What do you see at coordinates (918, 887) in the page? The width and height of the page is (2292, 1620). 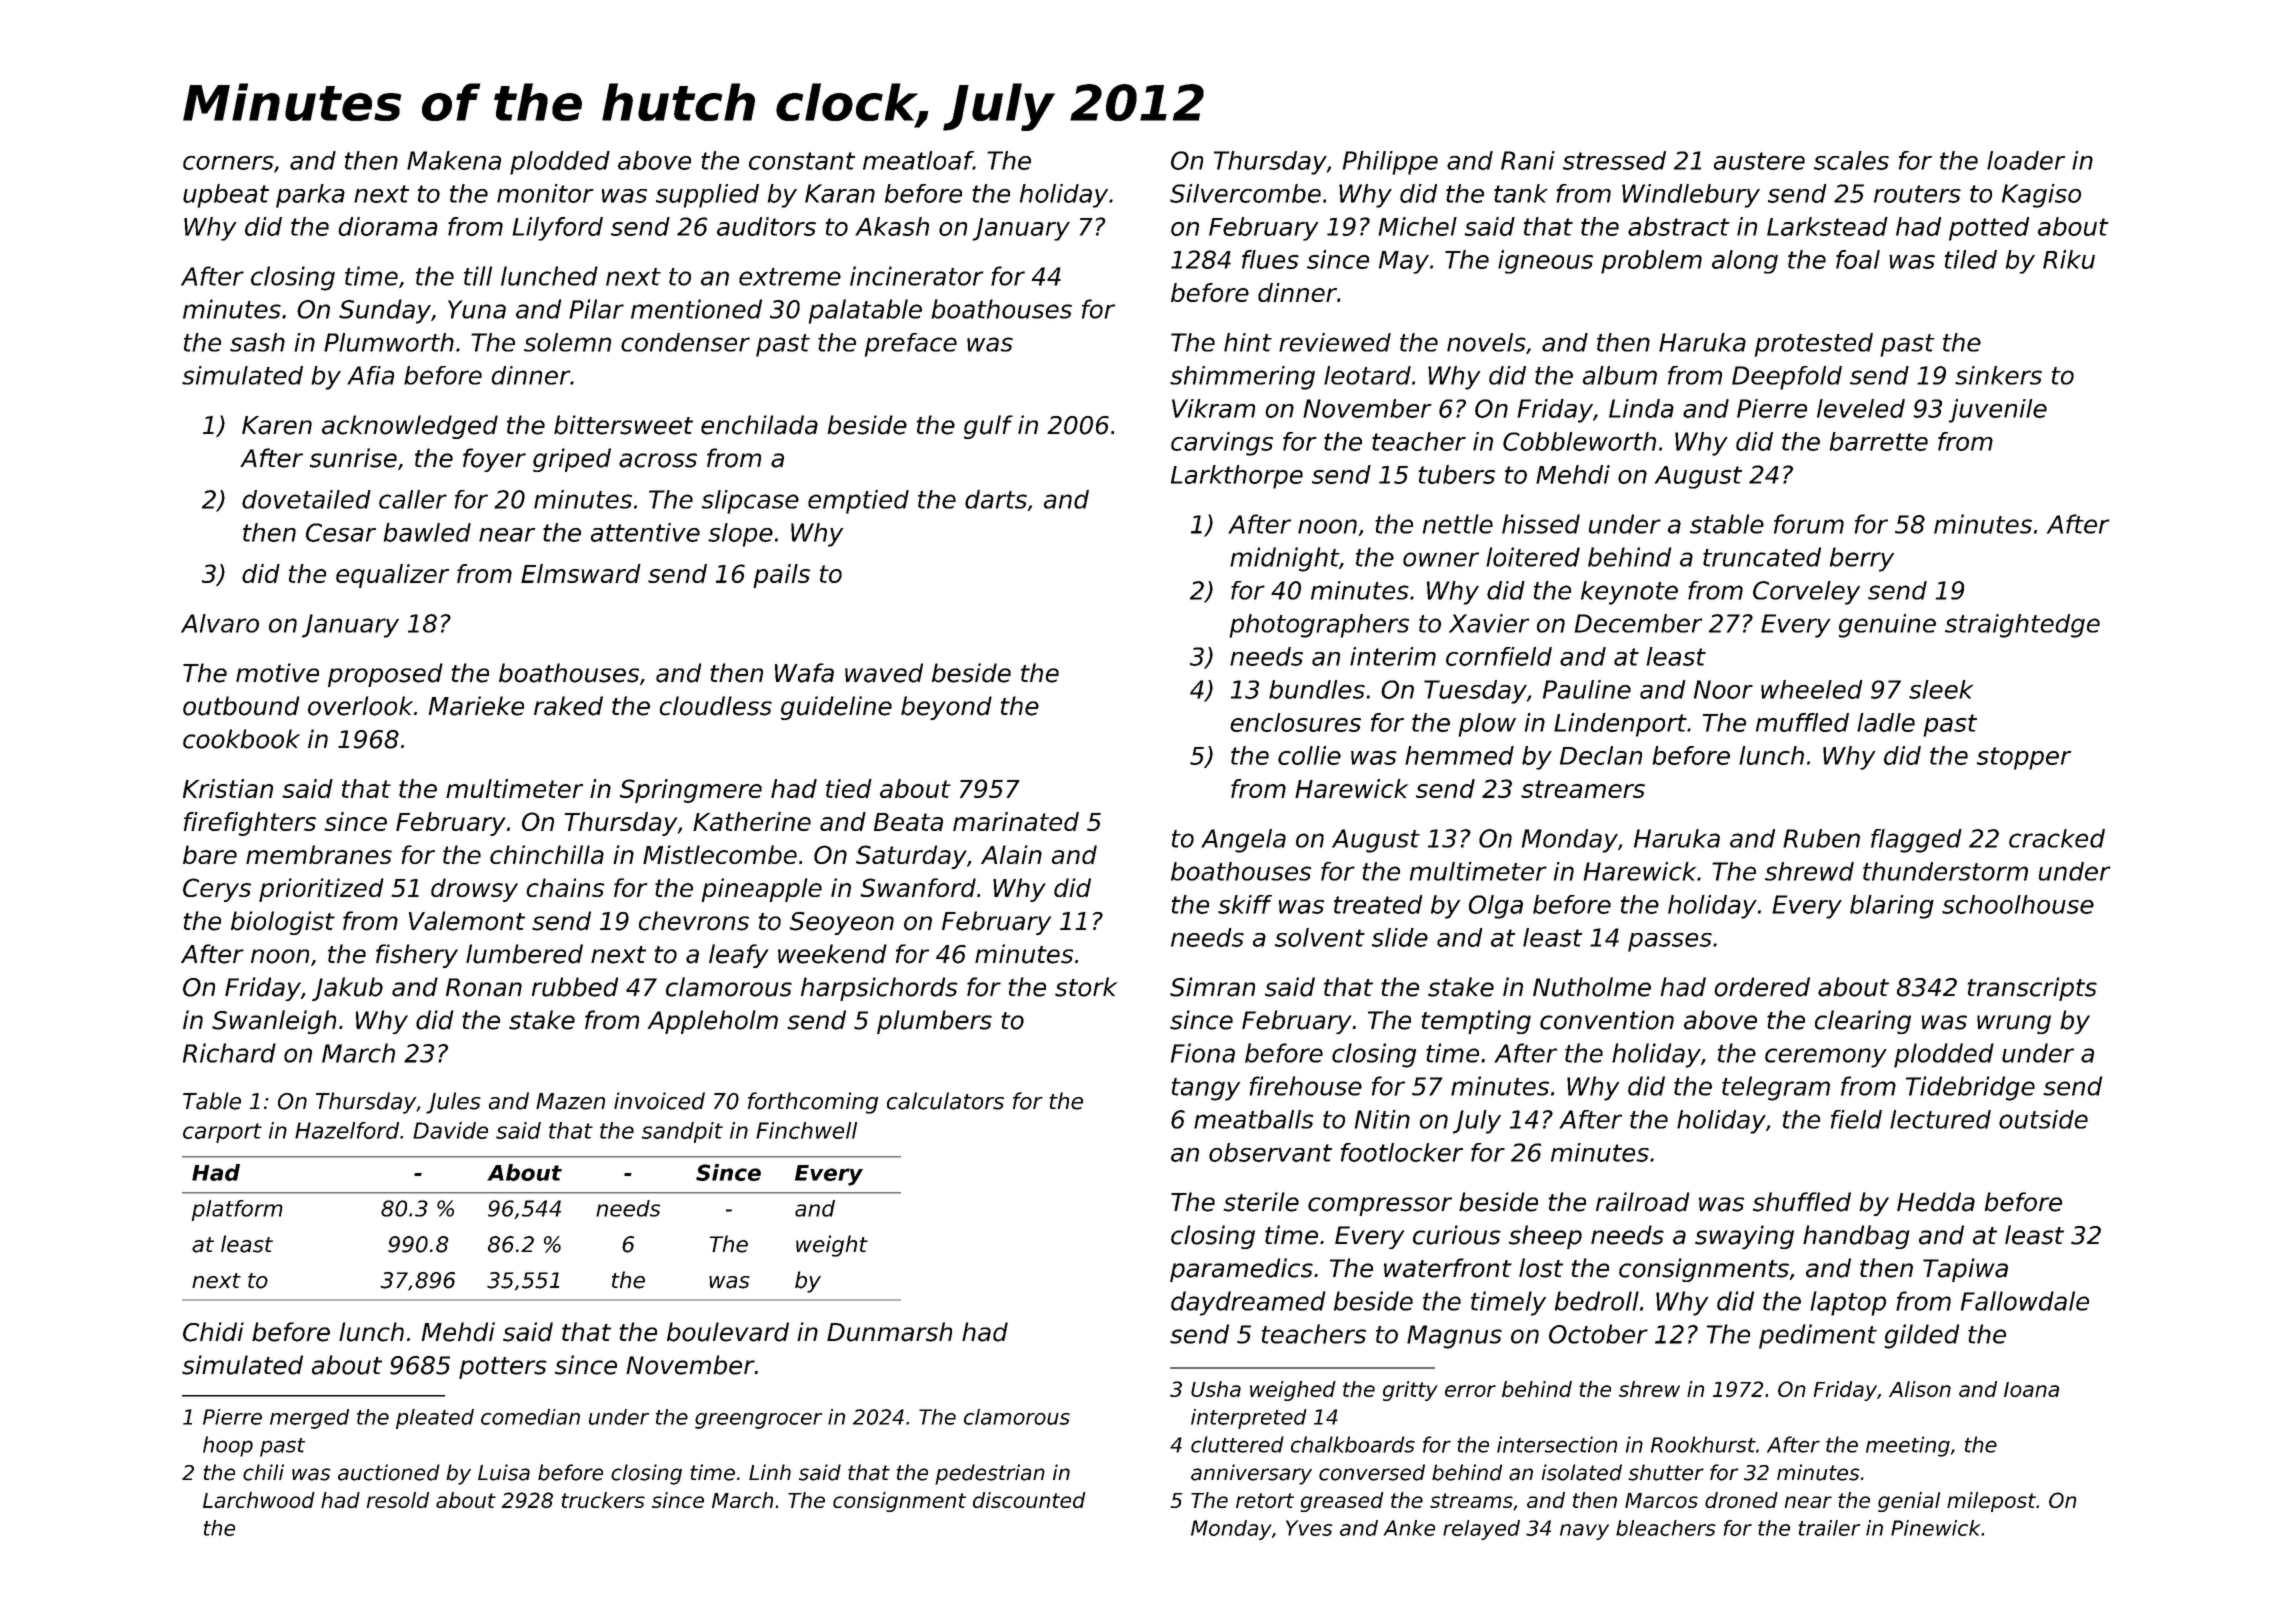 I see `Swanford` at bounding box center [918, 887].
